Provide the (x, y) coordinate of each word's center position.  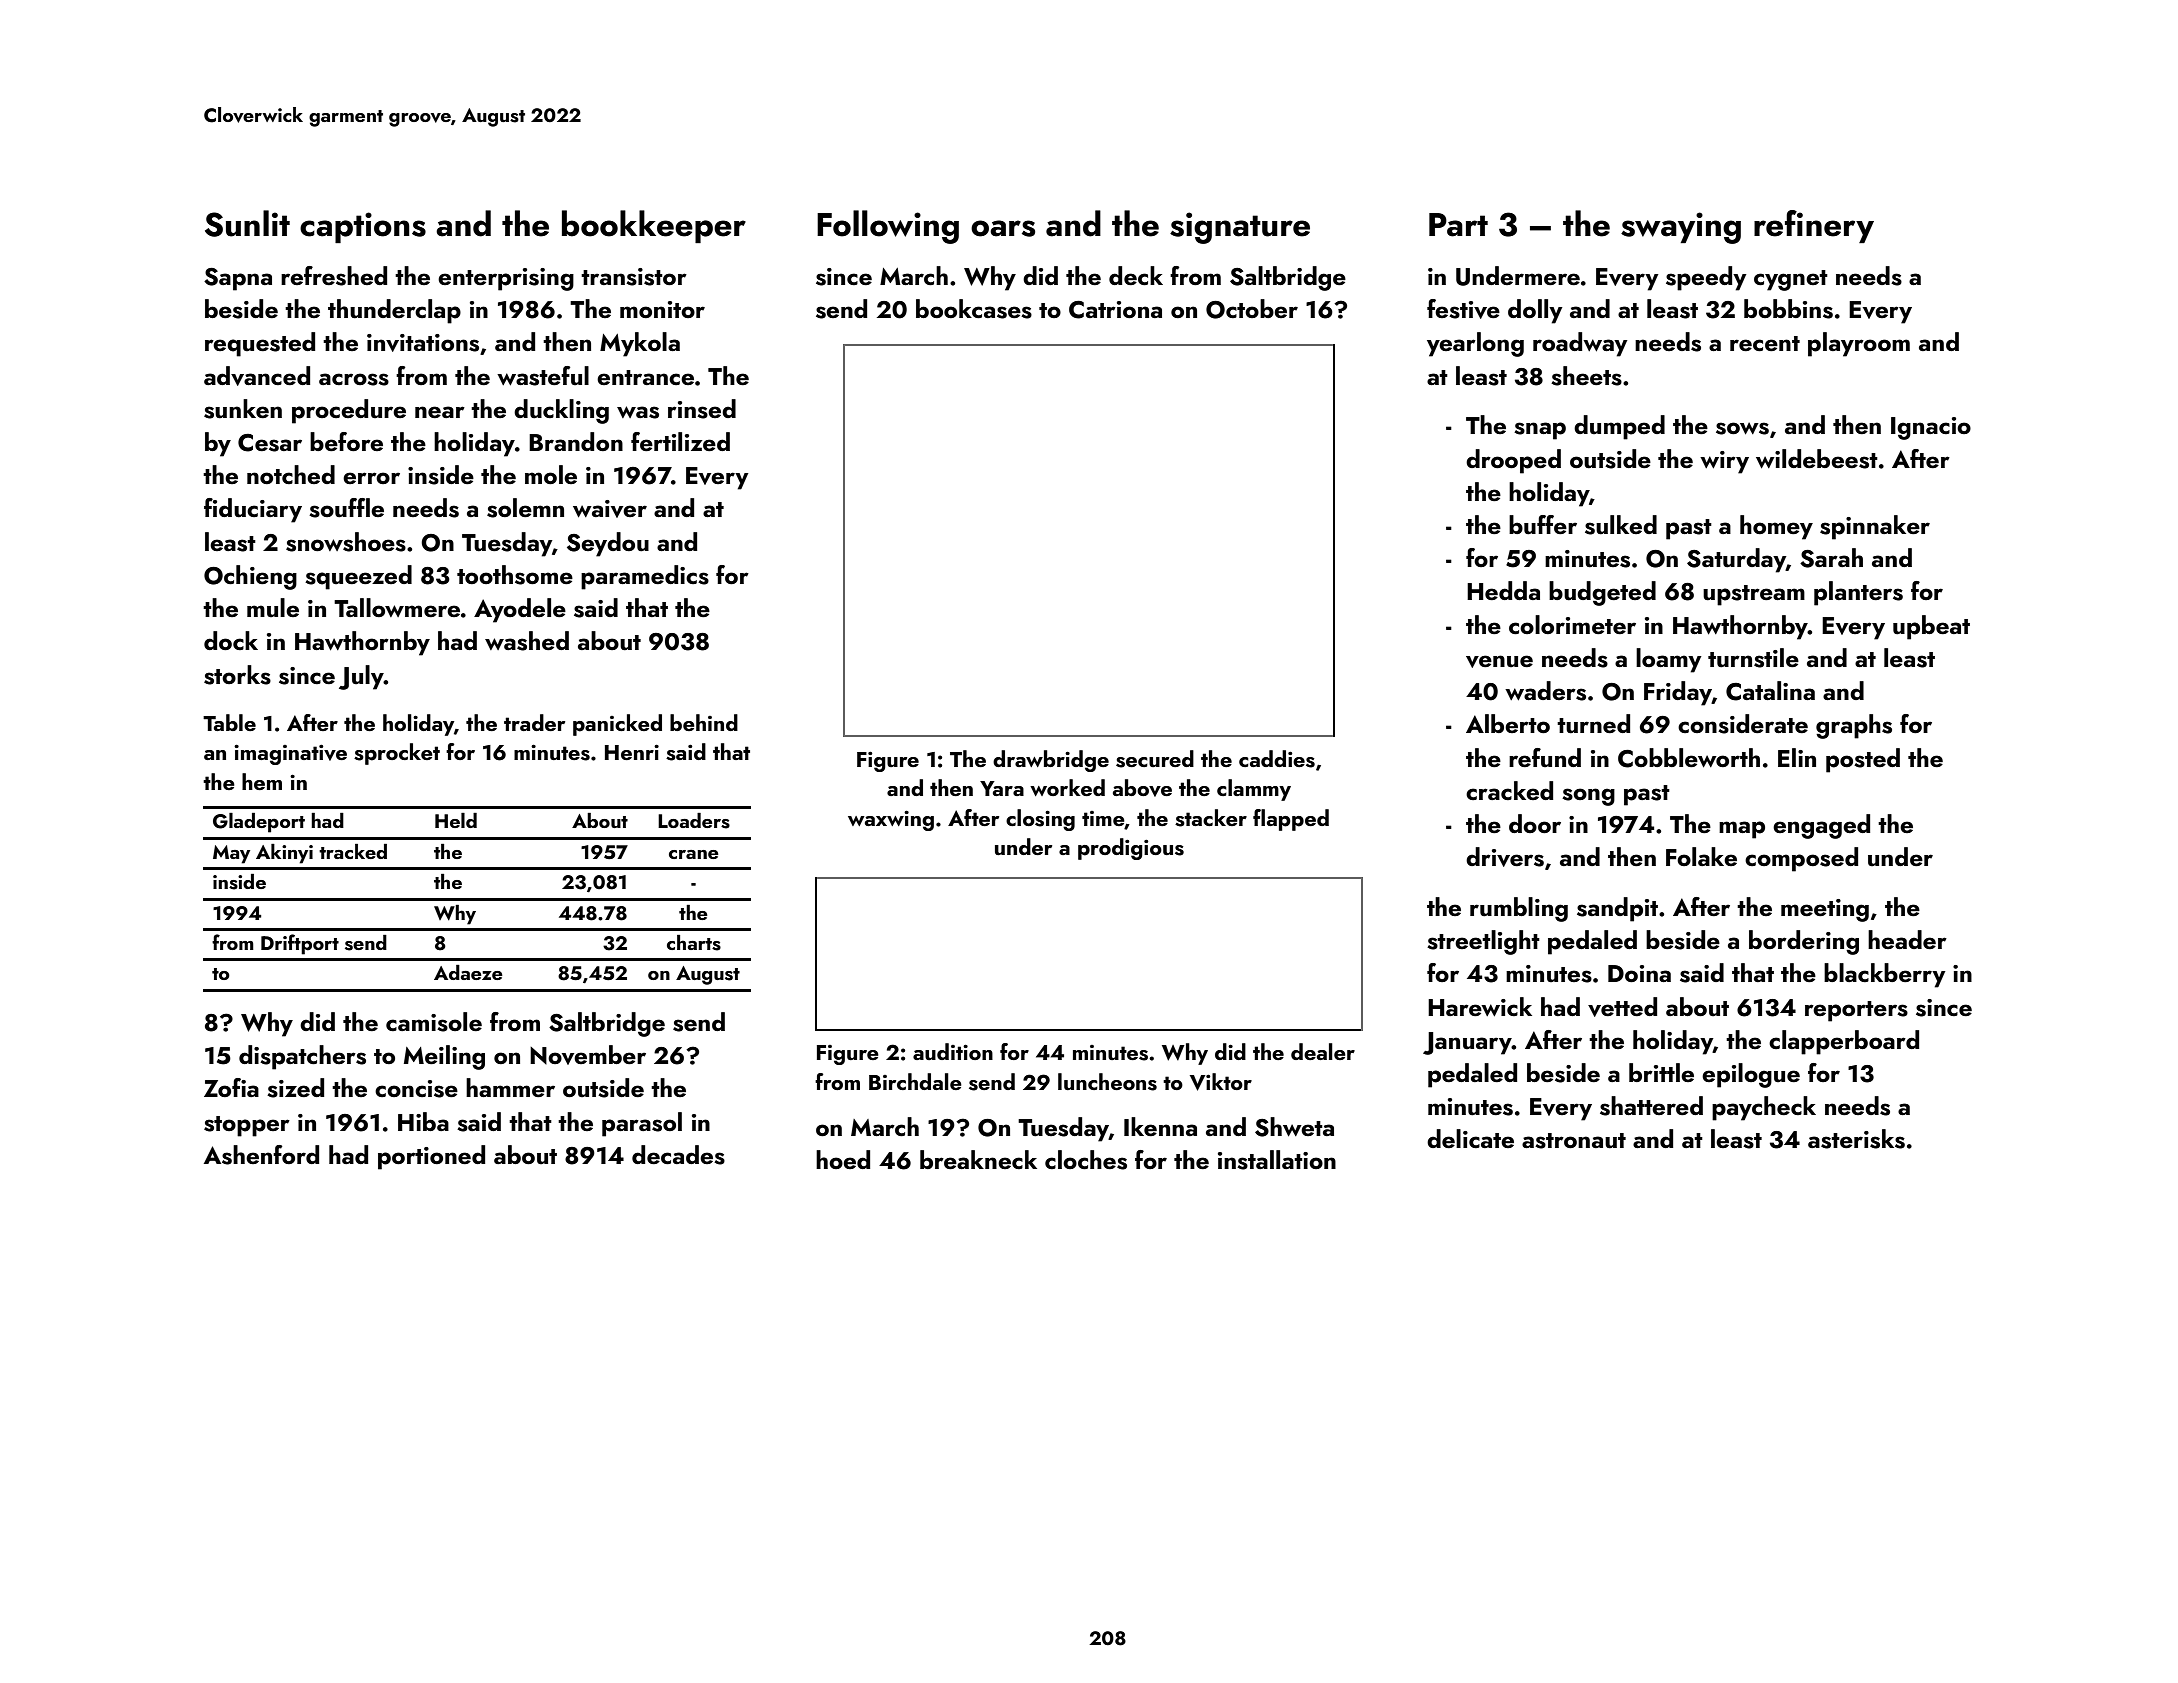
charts (694, 943)
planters (1858, 593)
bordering (1804, 942)
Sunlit (247, 223)
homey (1776, 527)
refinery (1814, 226)
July (361, 677)
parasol (642, 1124)
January (1467, 1043)
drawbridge (1051, 761)
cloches (1086, 1160)
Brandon (576, 441)
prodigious (1131, 849)
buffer (1543, 525)
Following (888, 227)
